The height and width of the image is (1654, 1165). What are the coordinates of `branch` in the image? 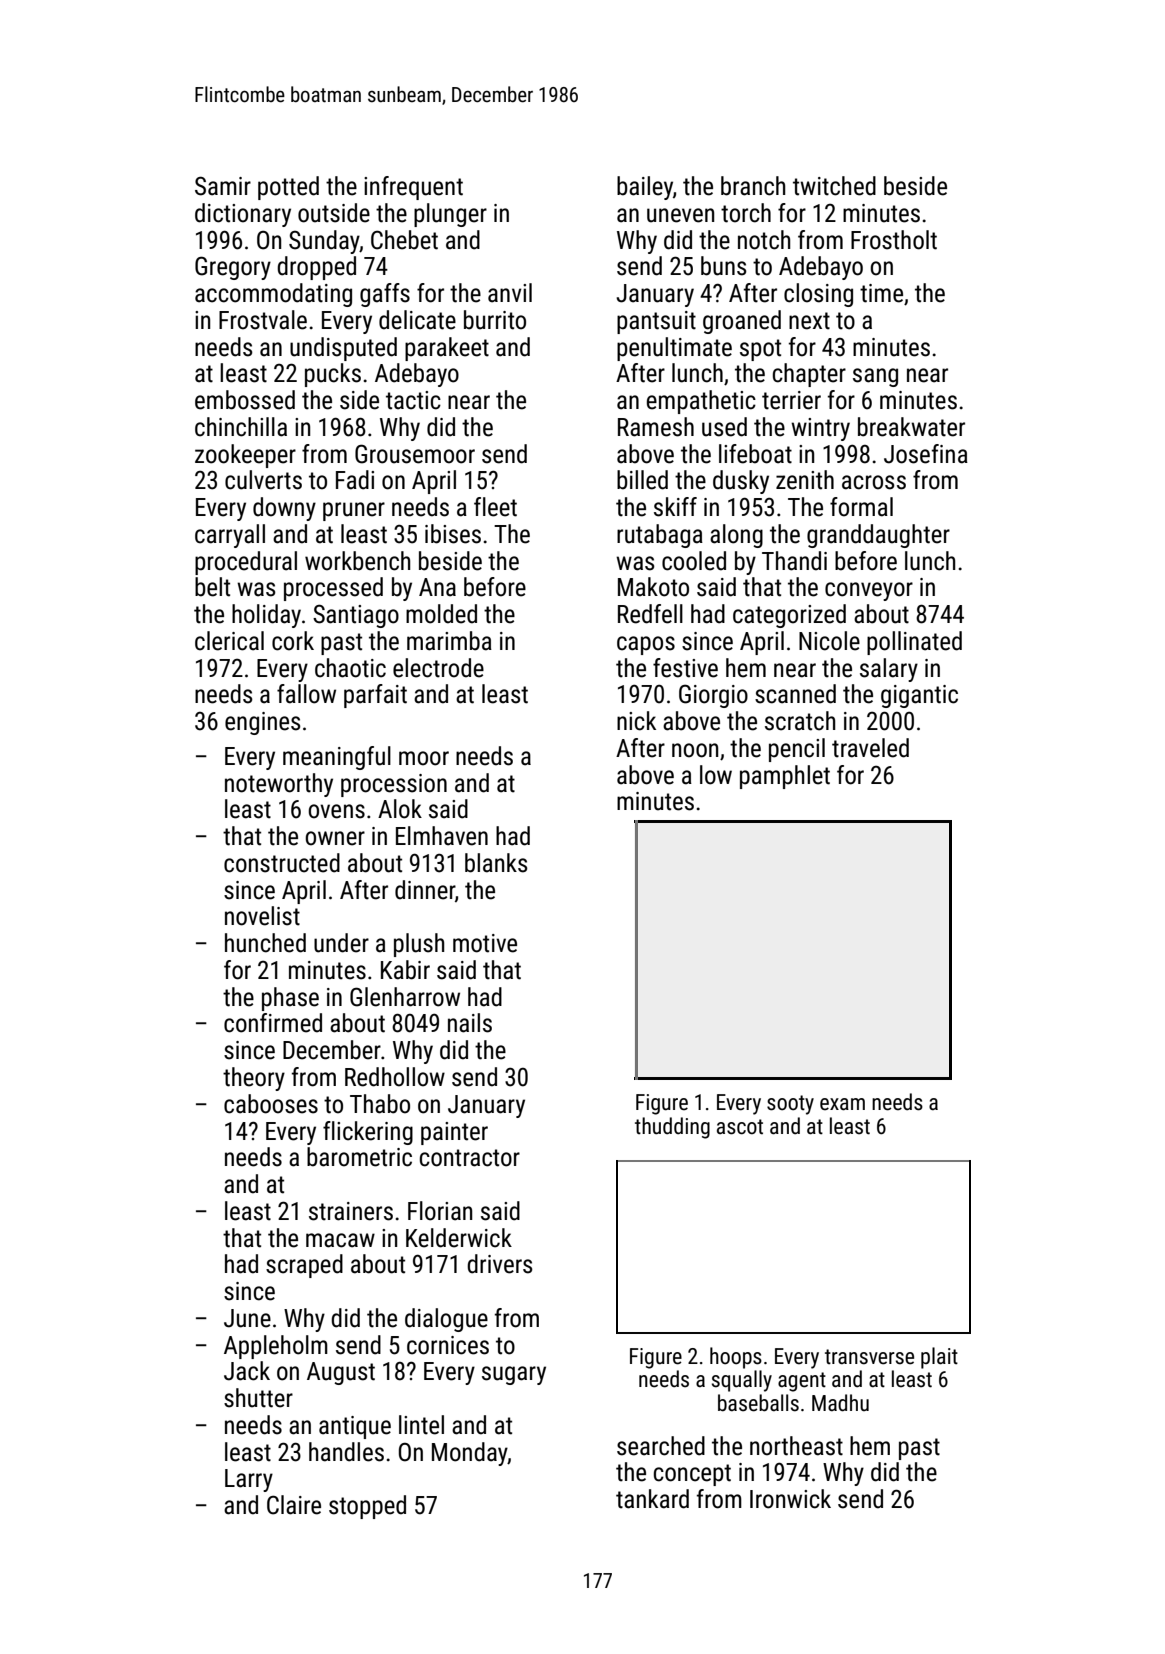 It's located at (753, 186).
